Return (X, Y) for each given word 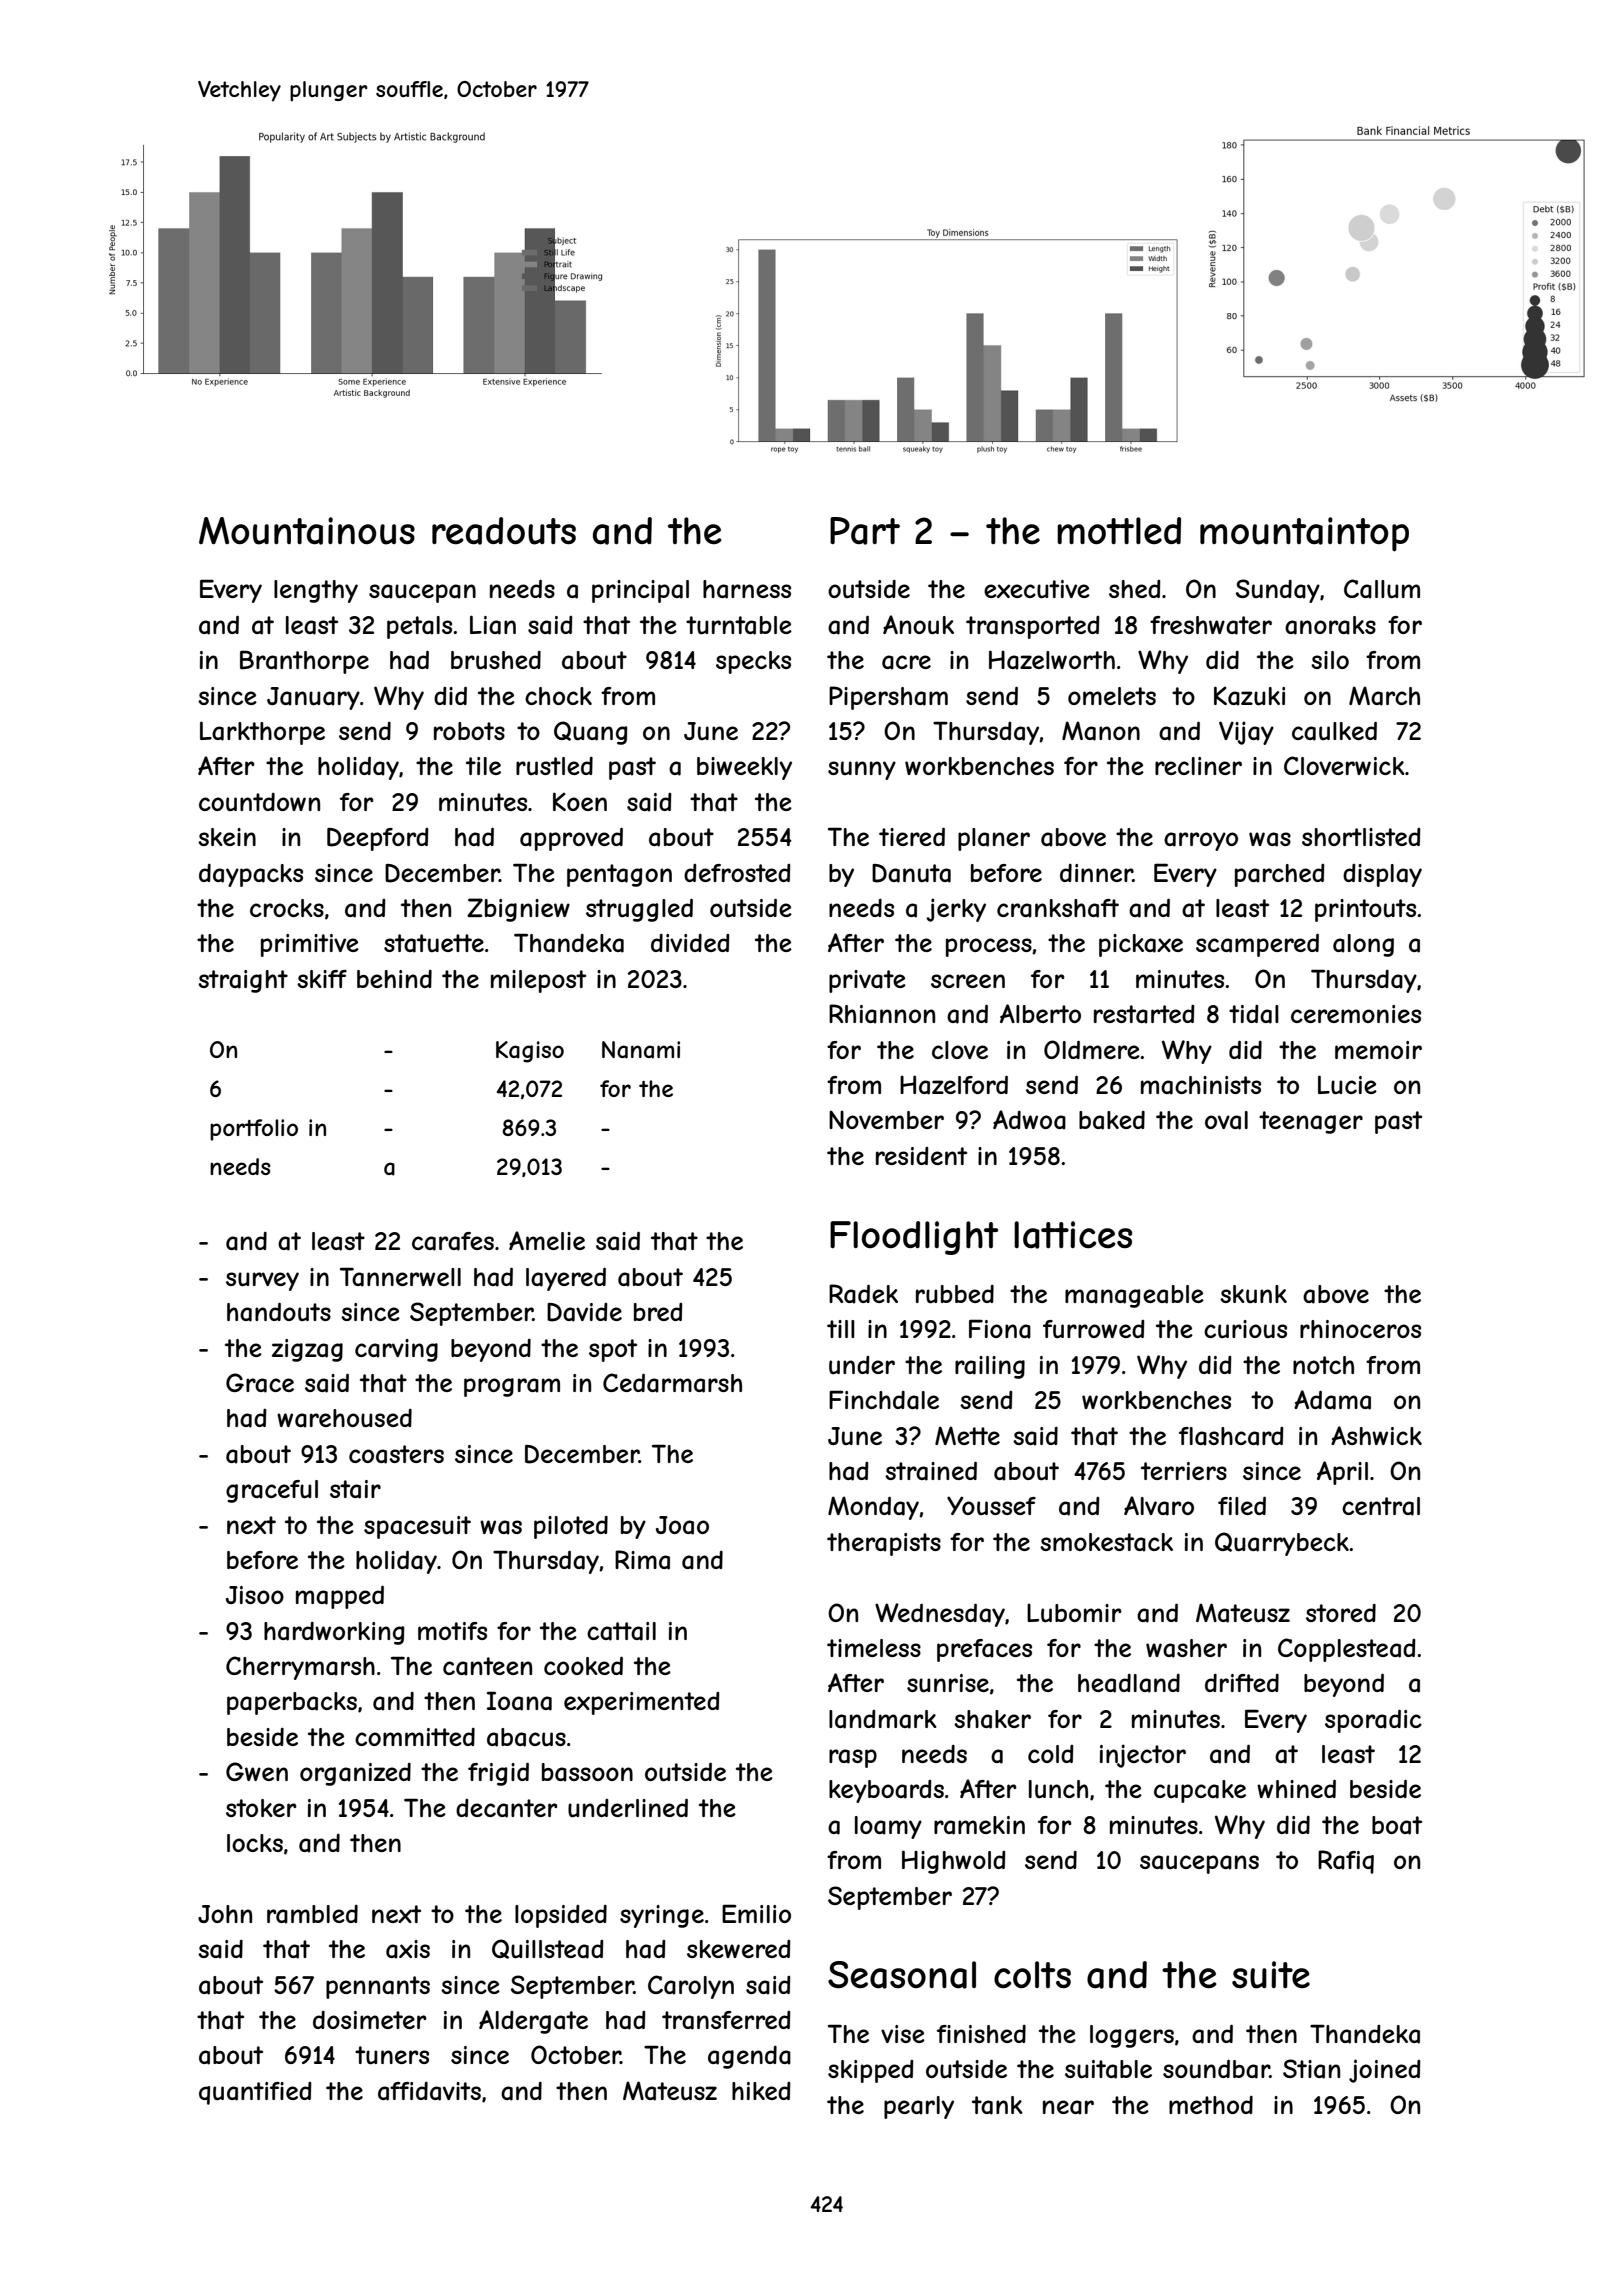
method (1211, 2105)
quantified (255, 2093)
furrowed (1094, 1329)
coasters (396, 1454)
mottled (1119, 531)
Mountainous (307, 531)
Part (865, 531)
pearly (919, 2107)
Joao (682, 1525)
